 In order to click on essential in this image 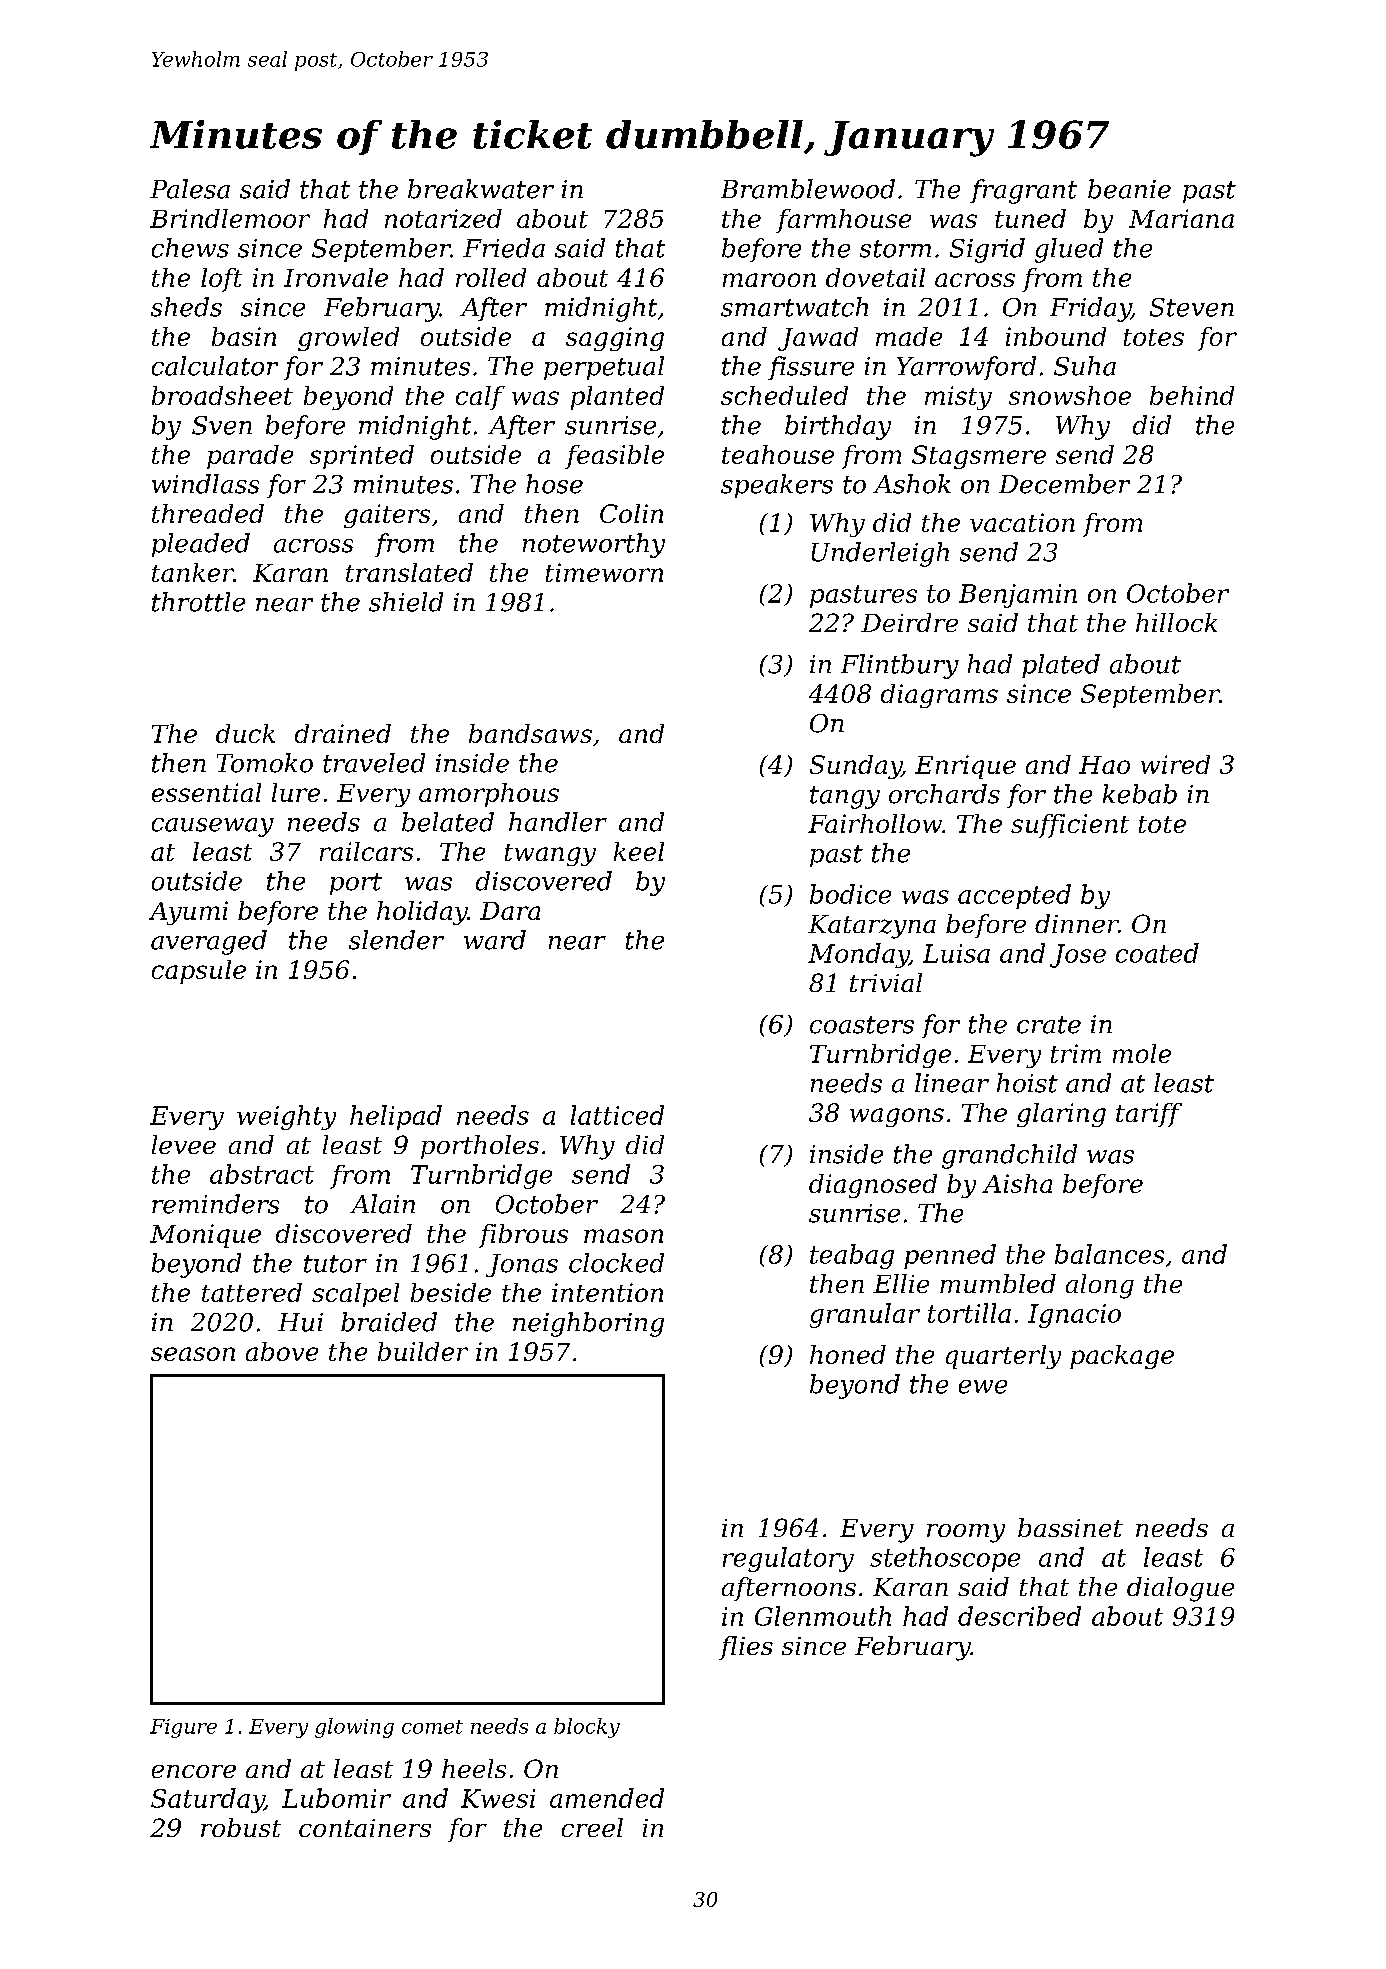, I will do `click(206, 792)`.
